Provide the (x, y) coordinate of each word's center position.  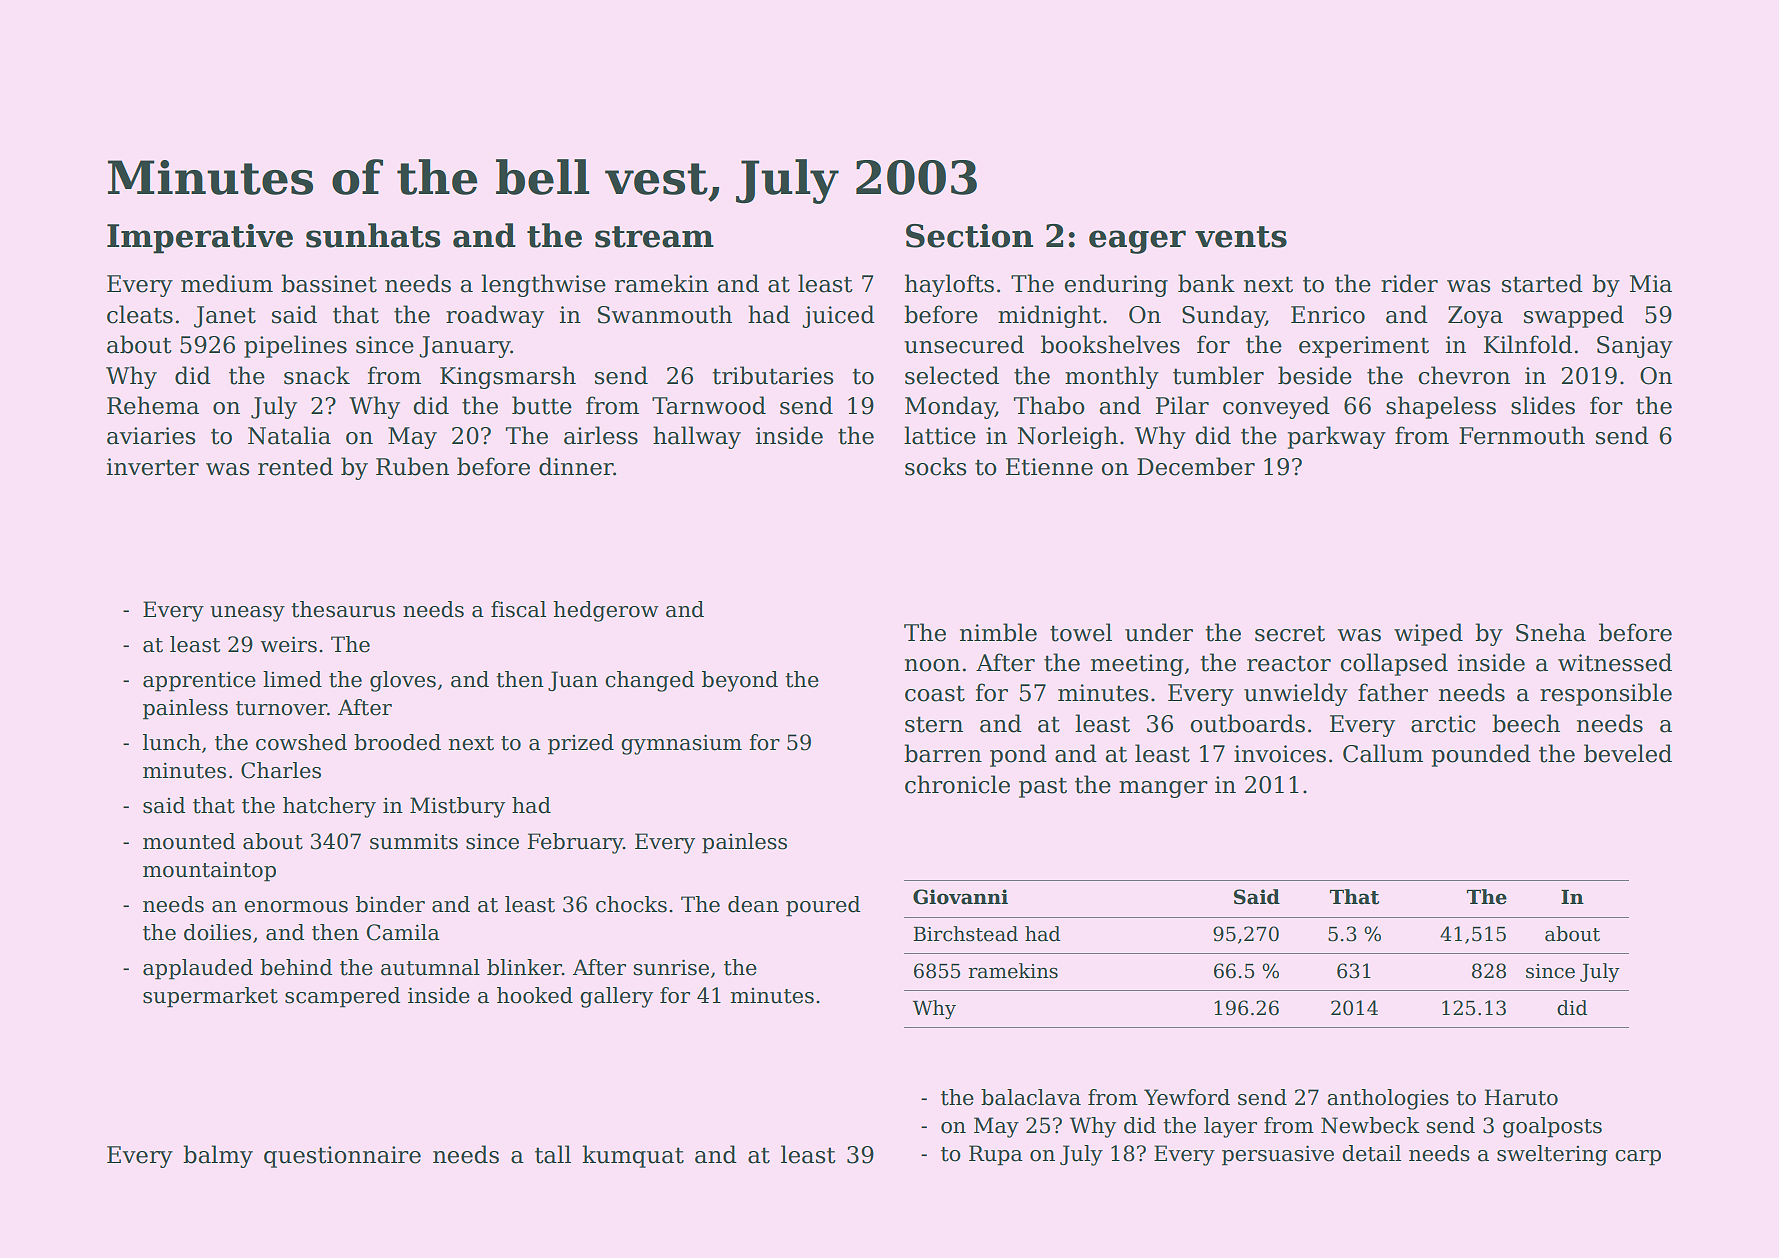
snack (317, 375)
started (1542, 283)
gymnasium (681, 744)
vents (1241, 237)
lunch (172, 742)
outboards (1247, 723)
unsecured (964, 344)
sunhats (373, 235)
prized (581, 744)
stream (654, 237)
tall (553, 1154)
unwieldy (1296, 694)
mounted (189, 841)
